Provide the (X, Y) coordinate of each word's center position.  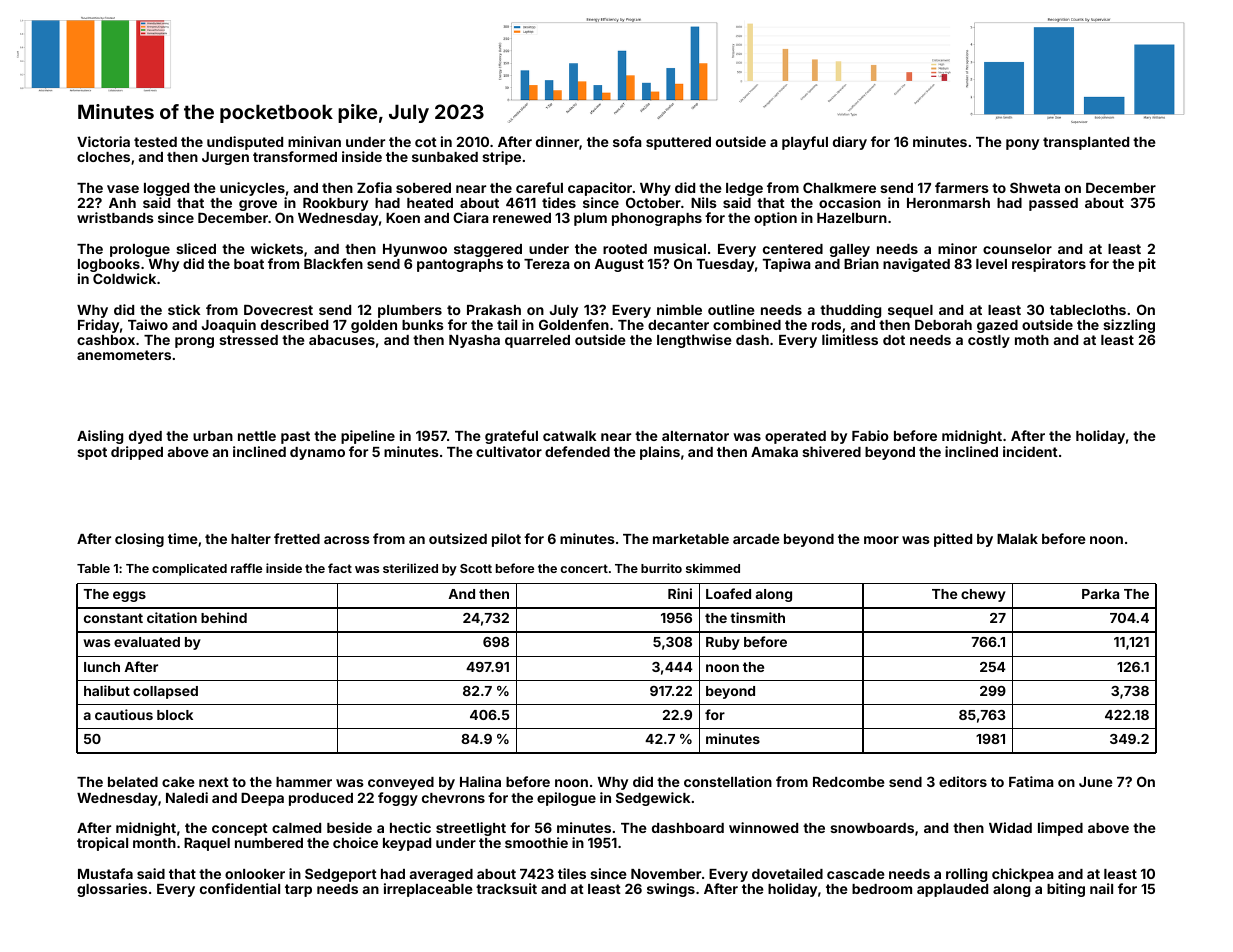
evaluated (147, 642)
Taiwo (148, 324)
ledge (744, 189)
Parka (1100, 594)
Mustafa (105, 873)
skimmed (713, 568)
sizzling (1129, 326)
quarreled (537, 341)
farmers (962, 187)
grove (258, 205)
